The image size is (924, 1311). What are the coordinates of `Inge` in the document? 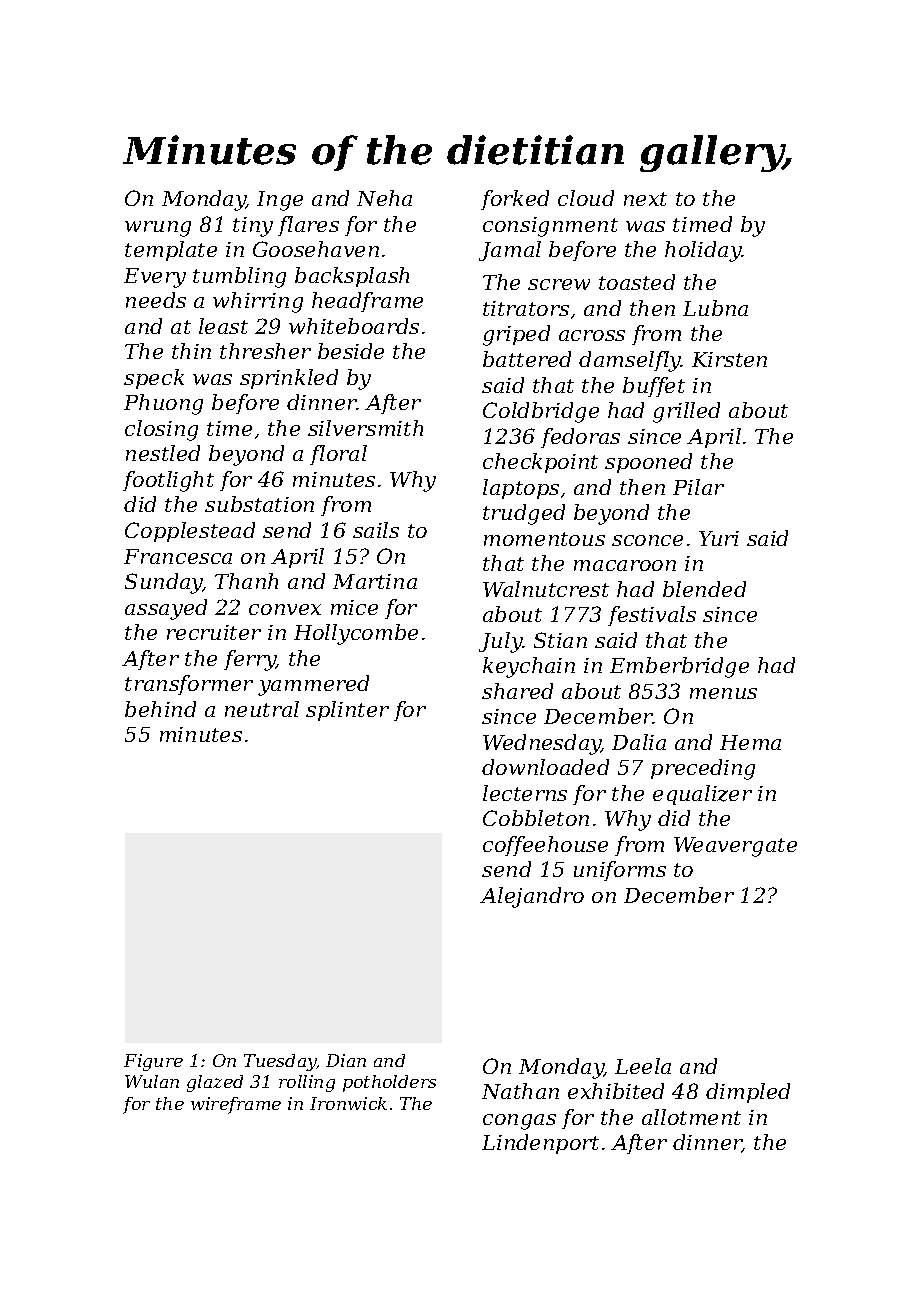 It's located at (280, 201).
